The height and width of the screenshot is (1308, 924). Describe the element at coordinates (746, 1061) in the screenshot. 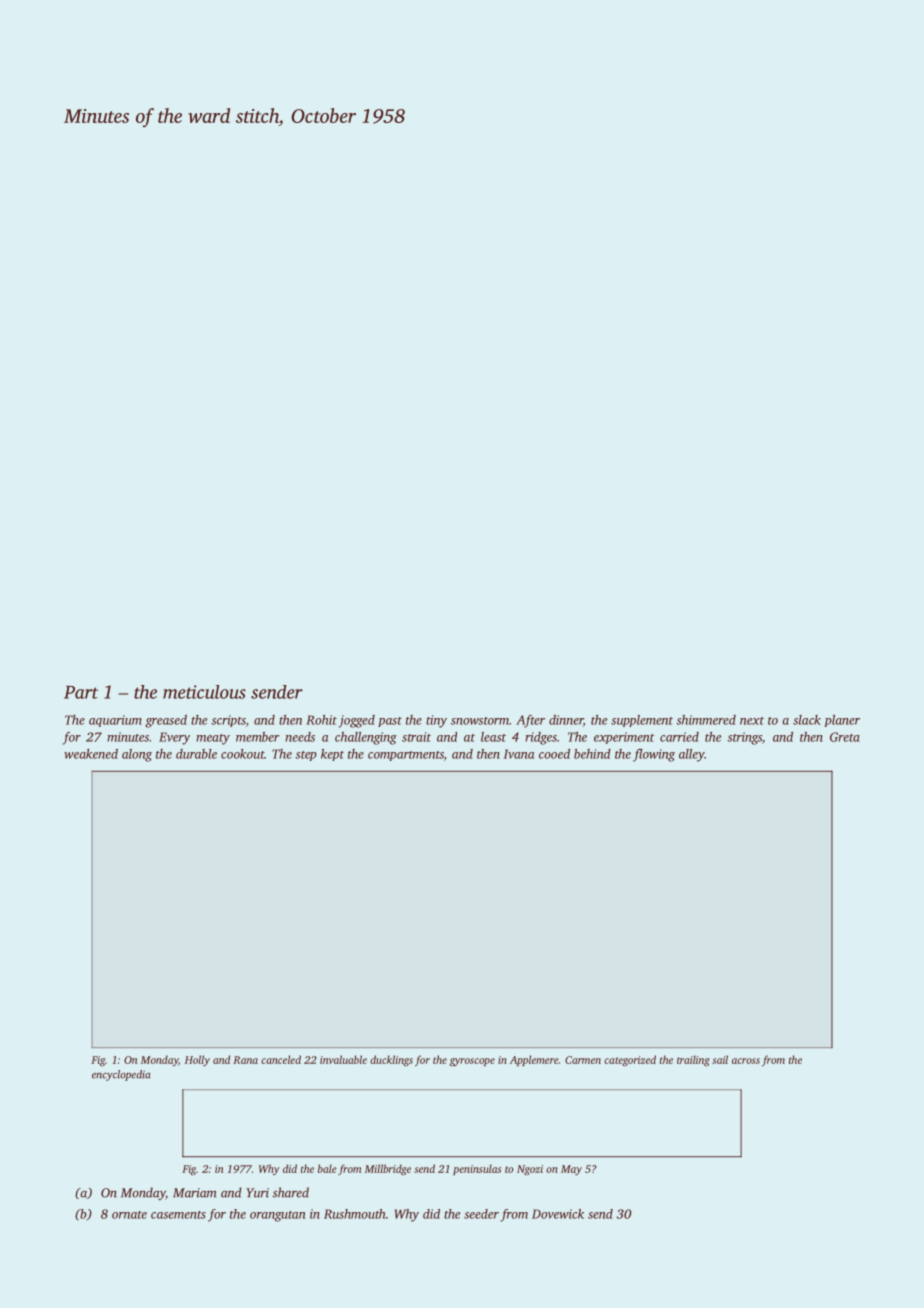

I see `across` at that location.
